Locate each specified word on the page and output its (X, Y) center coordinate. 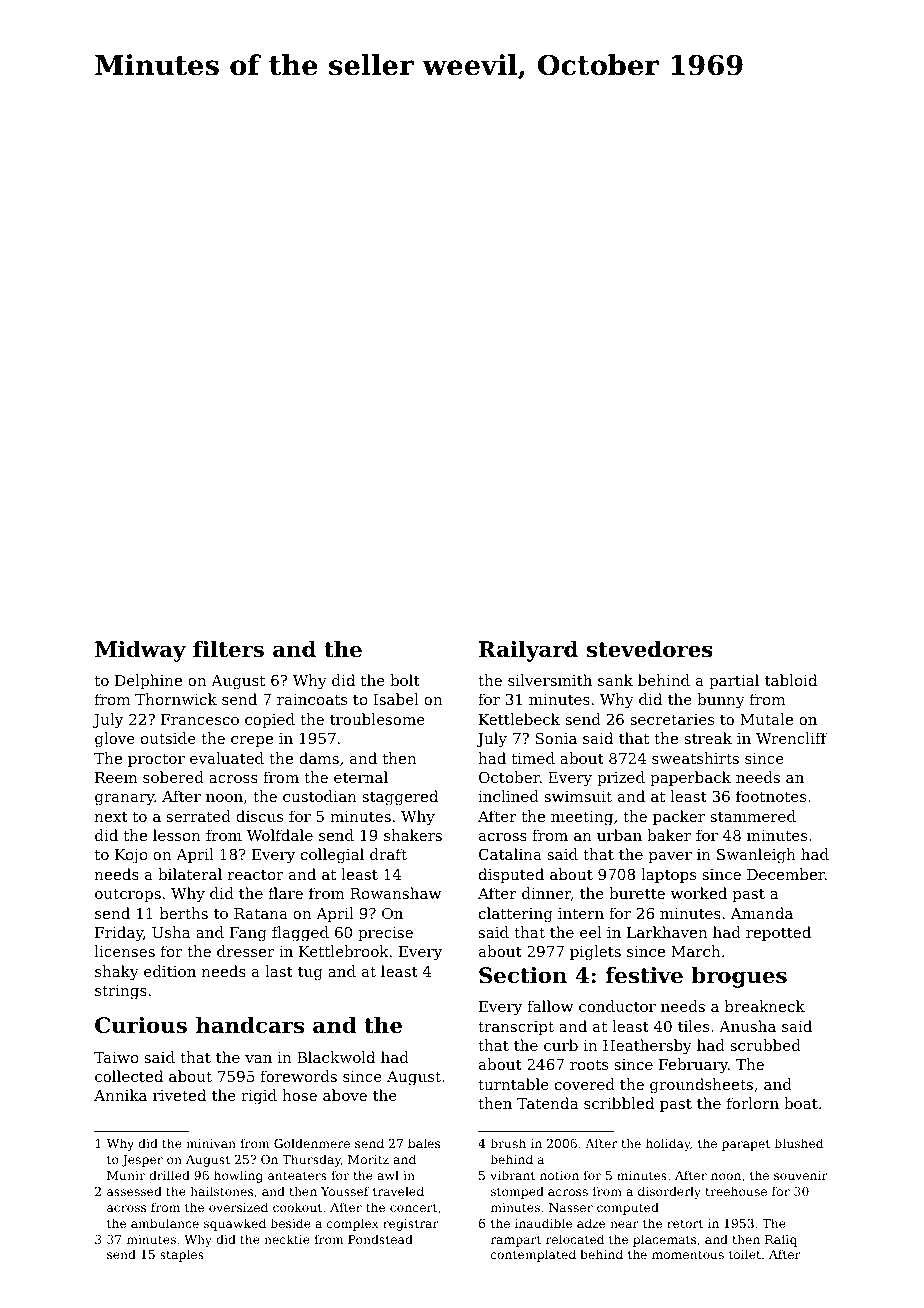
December (786, 874)
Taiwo (116, 1057)
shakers (413, 835)
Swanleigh (756, 856)
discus (259, 816)
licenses (125, 951)
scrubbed (765, 1045)
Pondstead (380, 1239)
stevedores (650, 649)
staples (182, 1255)
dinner (546, 894)
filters (228, 649)
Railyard (528, 651)
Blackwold (336, 1057)
